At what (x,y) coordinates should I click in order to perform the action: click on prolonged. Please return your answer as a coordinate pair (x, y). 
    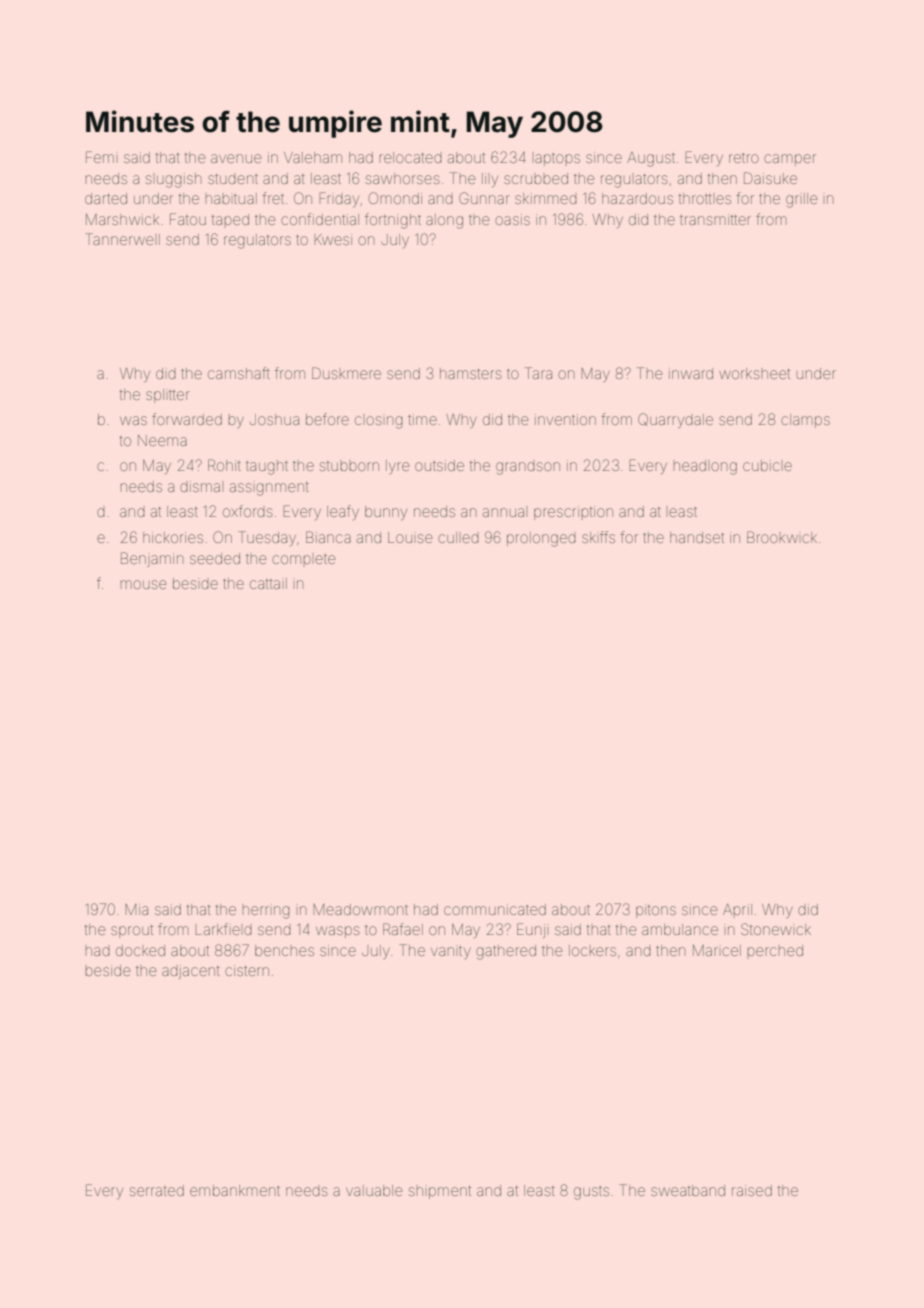
    Looking at the image, I should click on (541, 539).
